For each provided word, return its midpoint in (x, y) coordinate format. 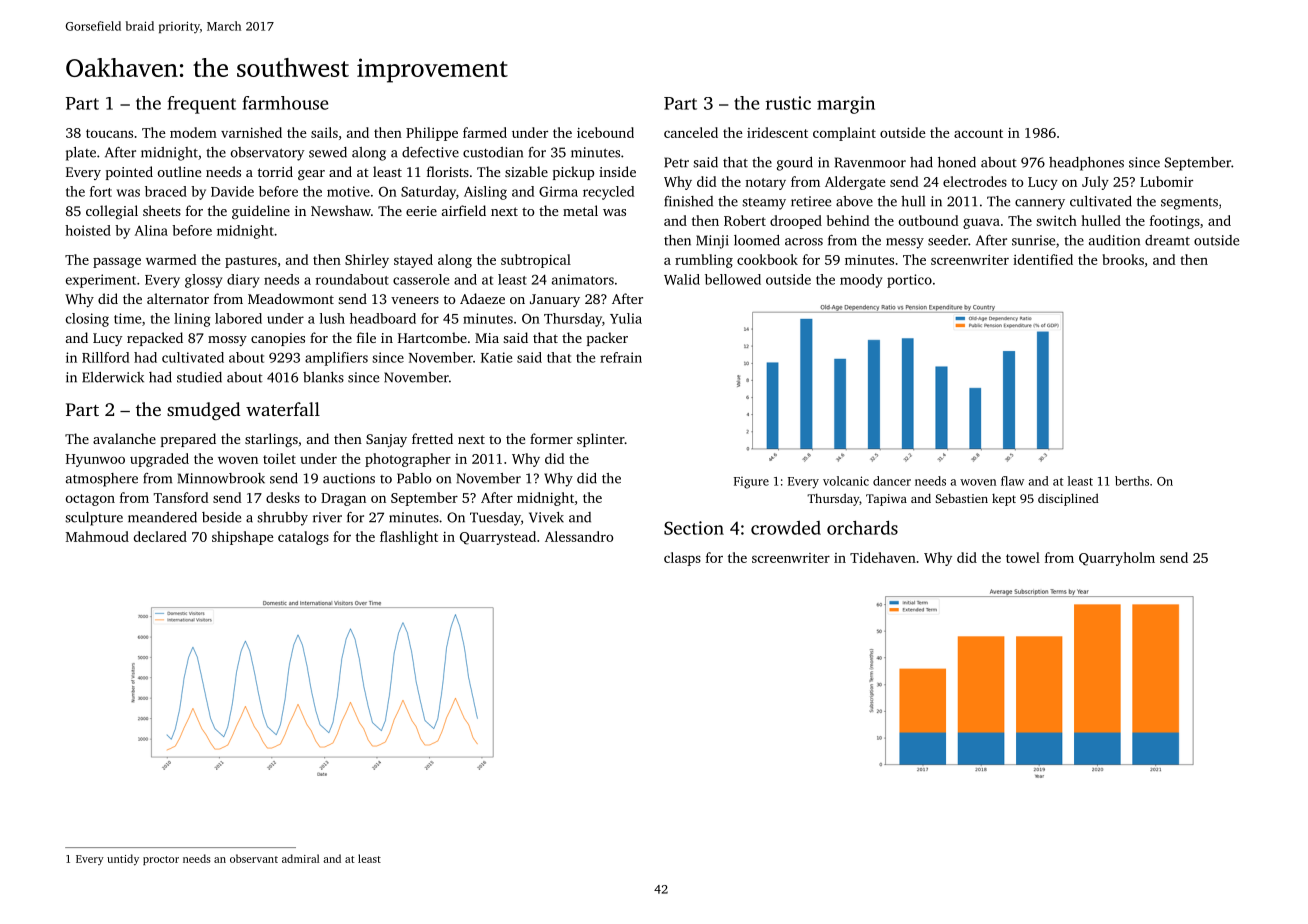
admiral (300, 858)
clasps (682, 559)
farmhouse (285, 103)
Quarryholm (1117, 559)
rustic (788, 103)
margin (846, 105)
